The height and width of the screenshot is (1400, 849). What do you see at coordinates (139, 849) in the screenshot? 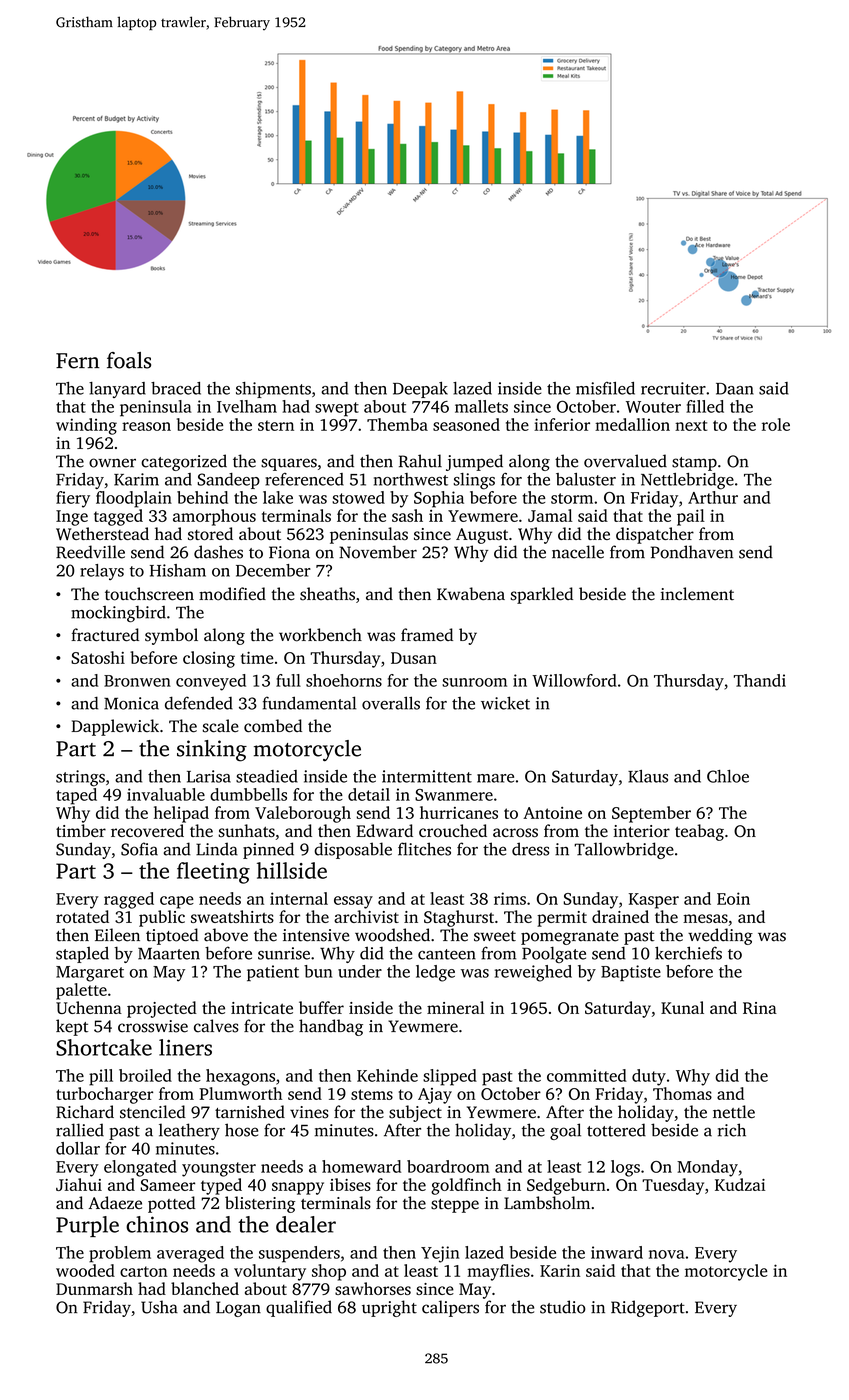
I see `Sofia` at bounding box center [139, 849].
